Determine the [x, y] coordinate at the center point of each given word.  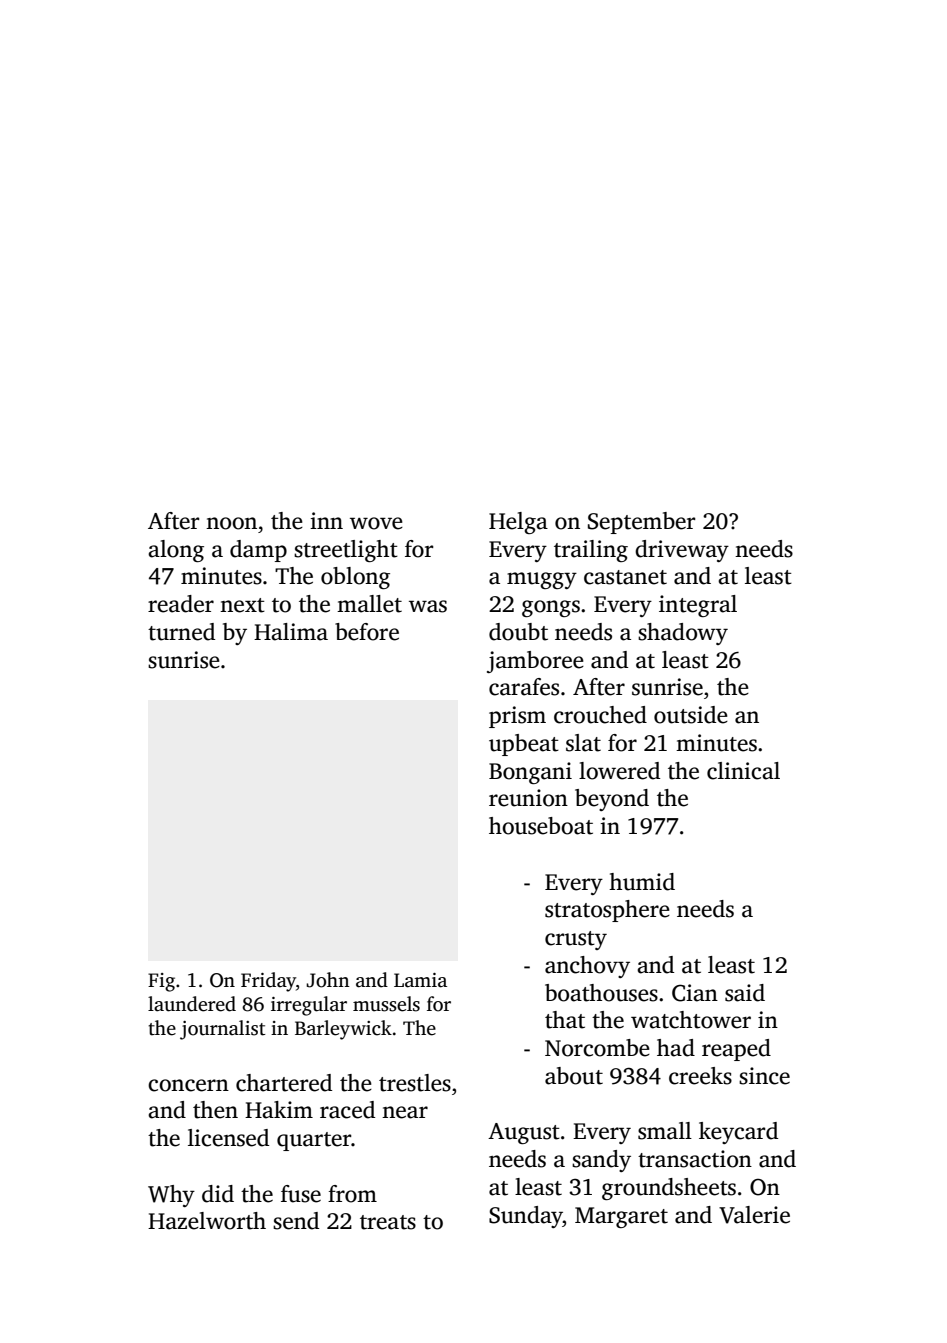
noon [231, 523]
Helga [518, 523]
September [641, 523]
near [405, 1112]
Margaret [621, 1217]
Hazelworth [207, 1221]
